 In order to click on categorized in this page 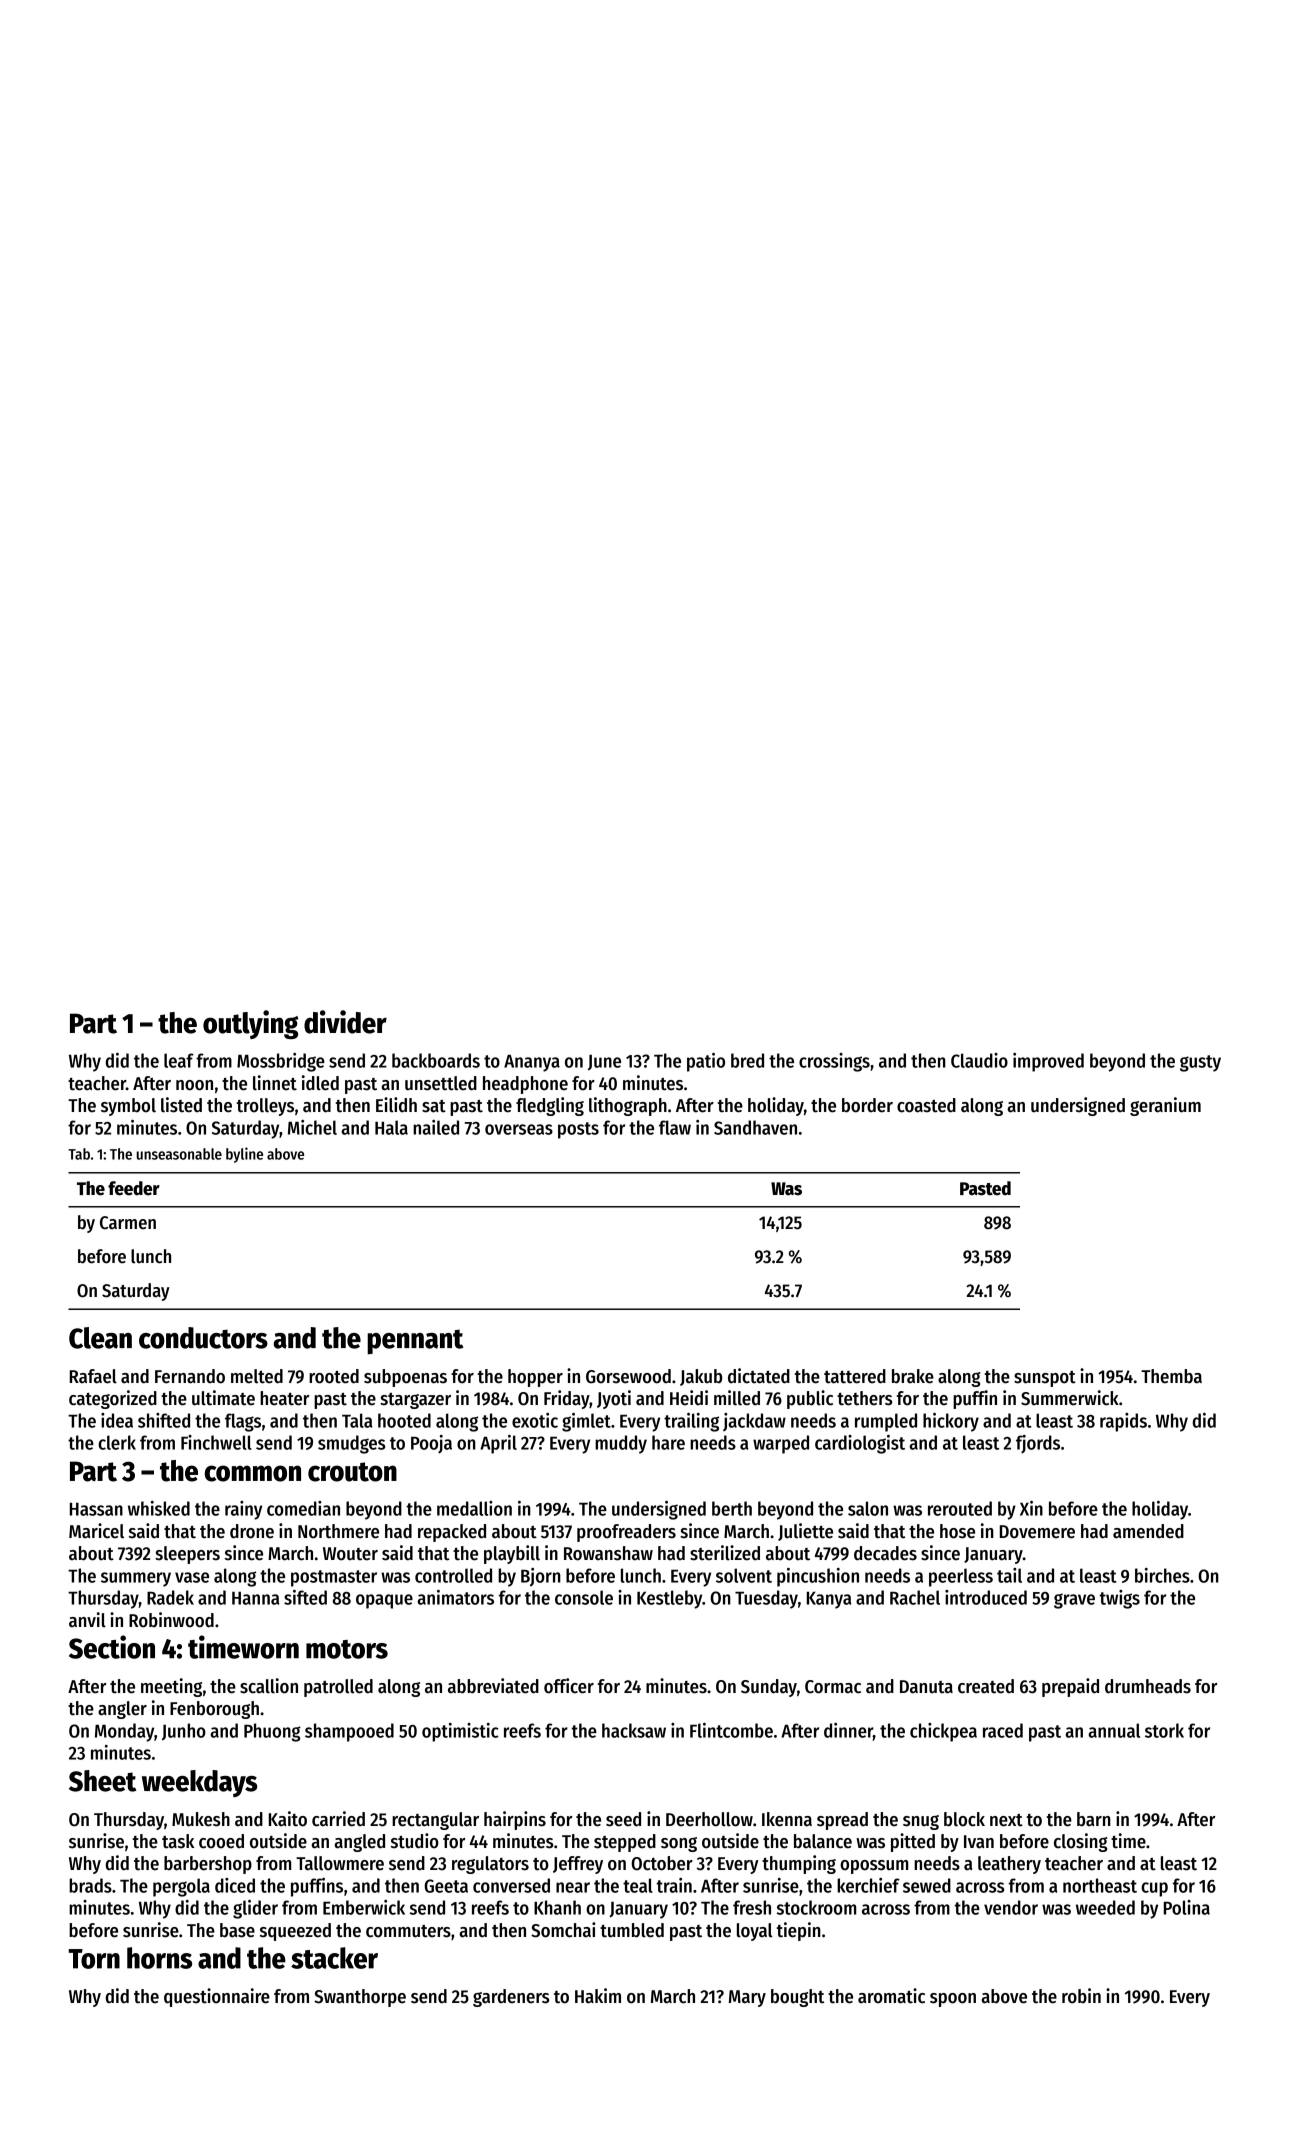, I will do `click(113, 1399)`.
